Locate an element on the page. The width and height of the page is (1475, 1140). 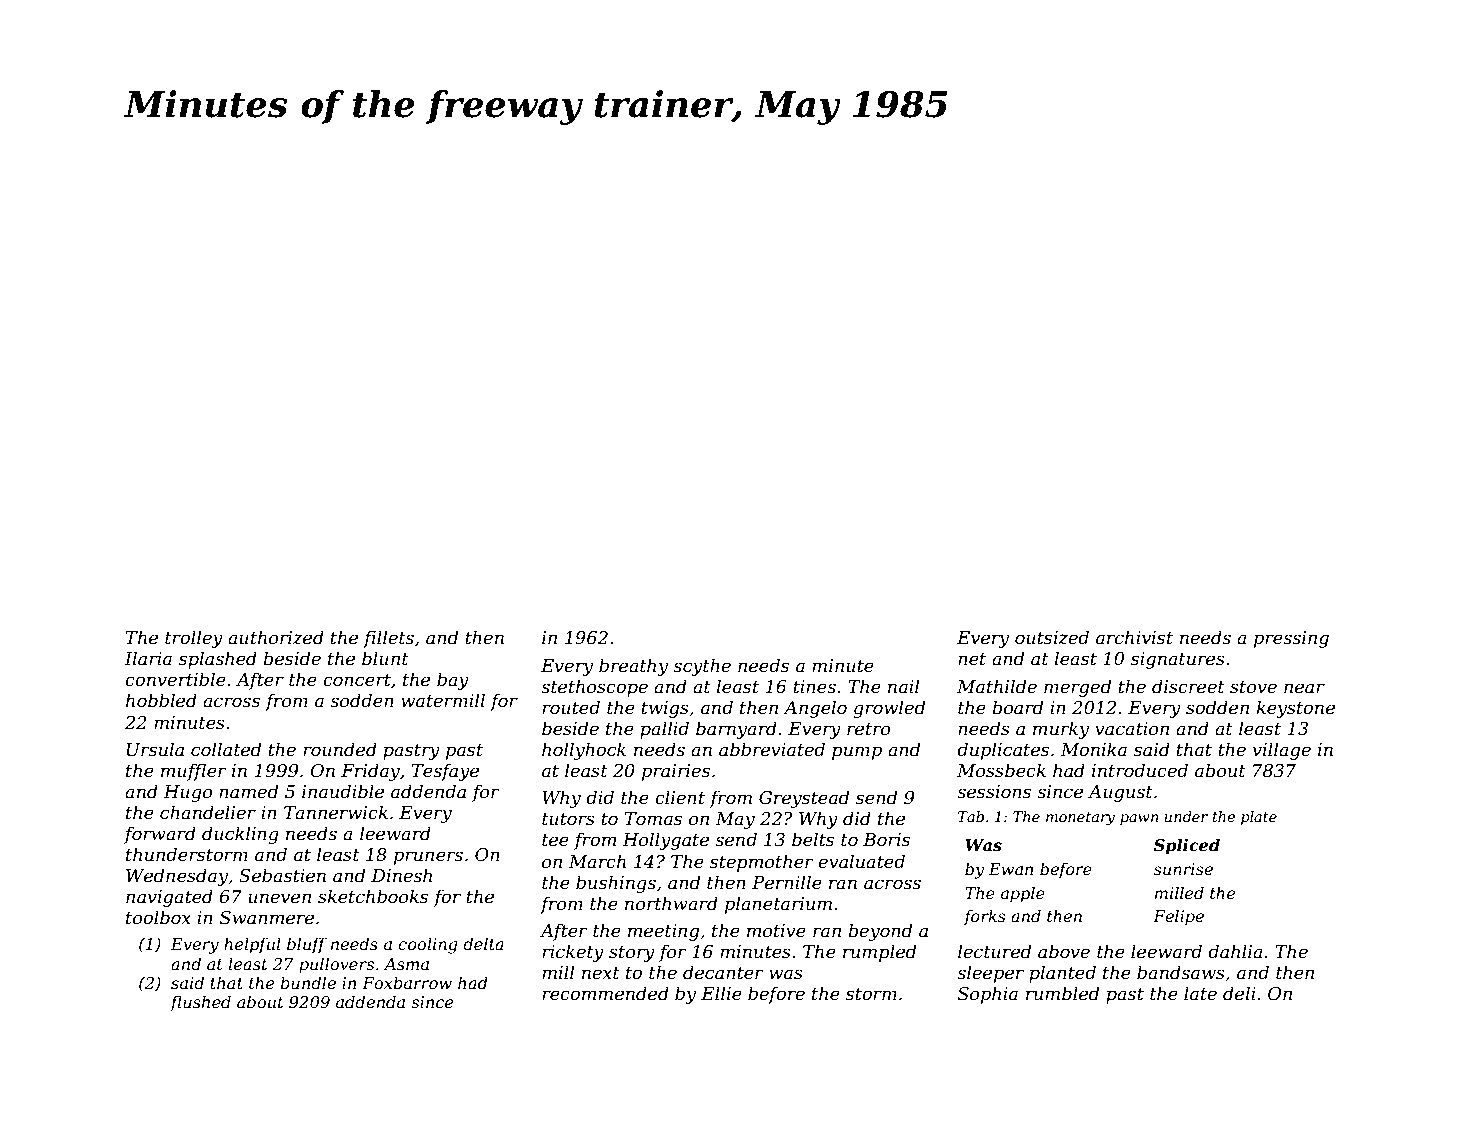
pressing is located at coordinates (1291, 639).
